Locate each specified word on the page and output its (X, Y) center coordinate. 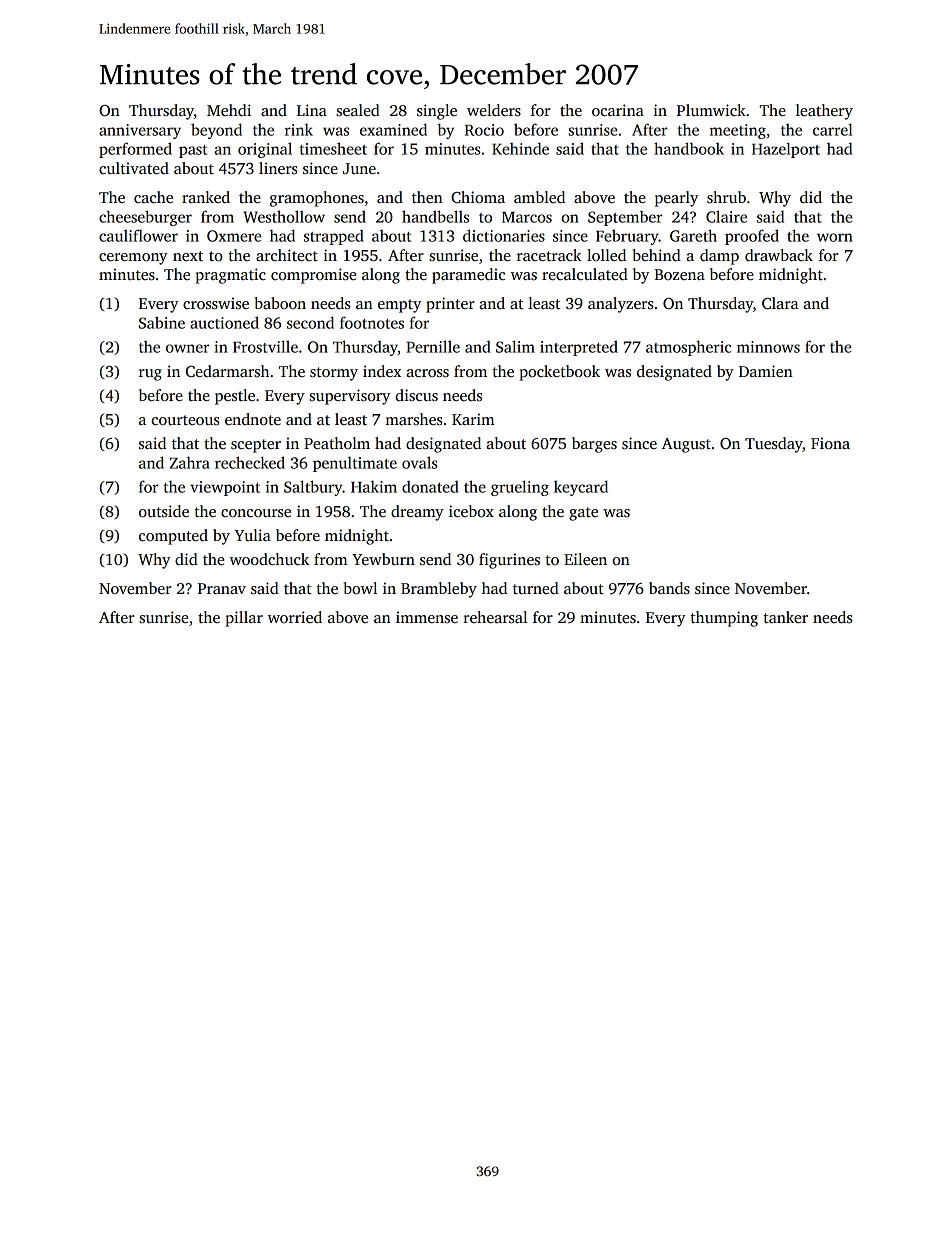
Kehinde (520, 148)
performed (135, 150)
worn (835, 237)
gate (583, 514)
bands (669, 588)
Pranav (222, 588)
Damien (766, 371)
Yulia (252, 535)
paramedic (468, 276)
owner (187, 348)
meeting (738, 131)
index (382, 371)
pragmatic (230, 276)
